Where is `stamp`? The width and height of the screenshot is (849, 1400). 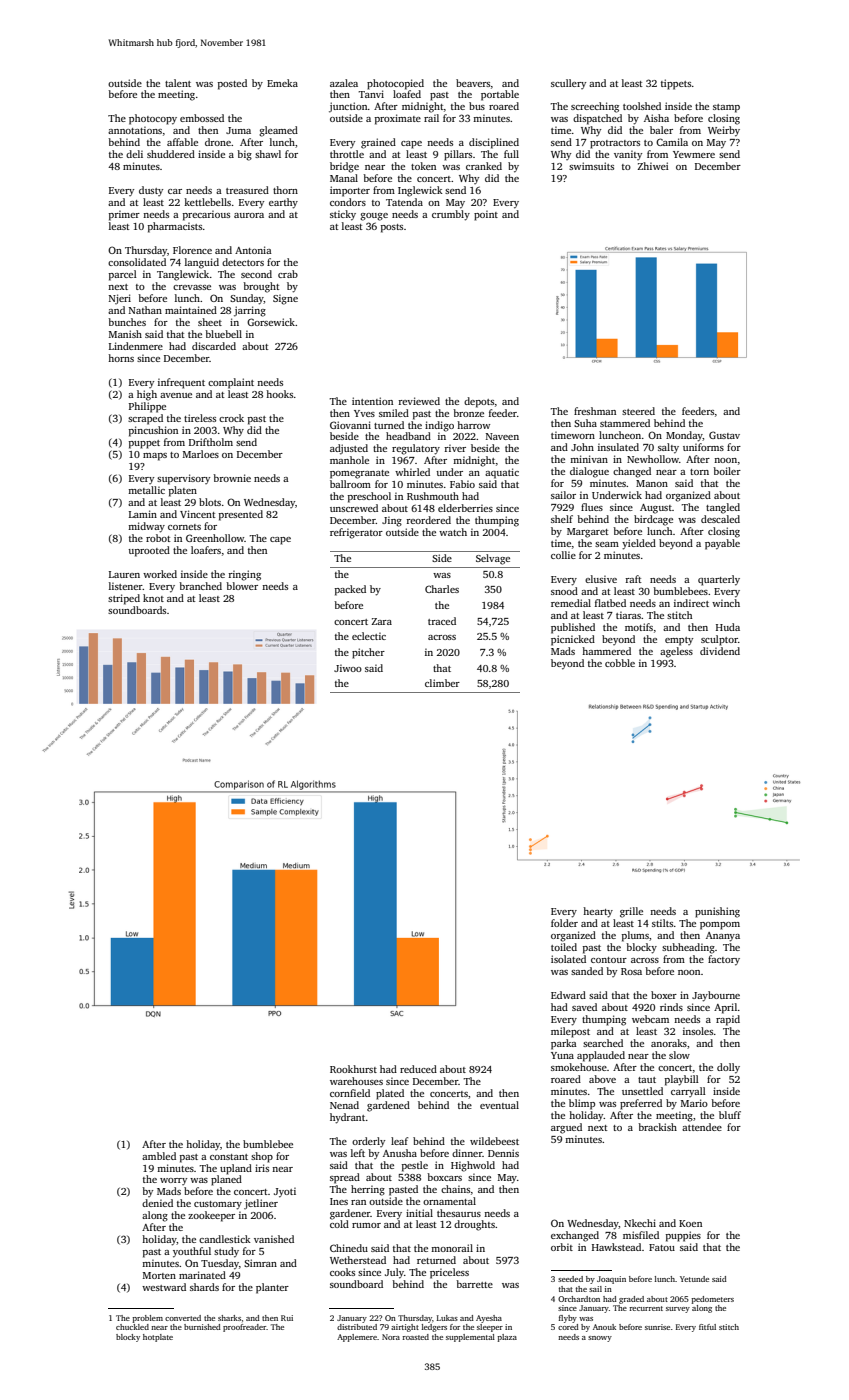 stamp is located at coordinates (726, 108).
